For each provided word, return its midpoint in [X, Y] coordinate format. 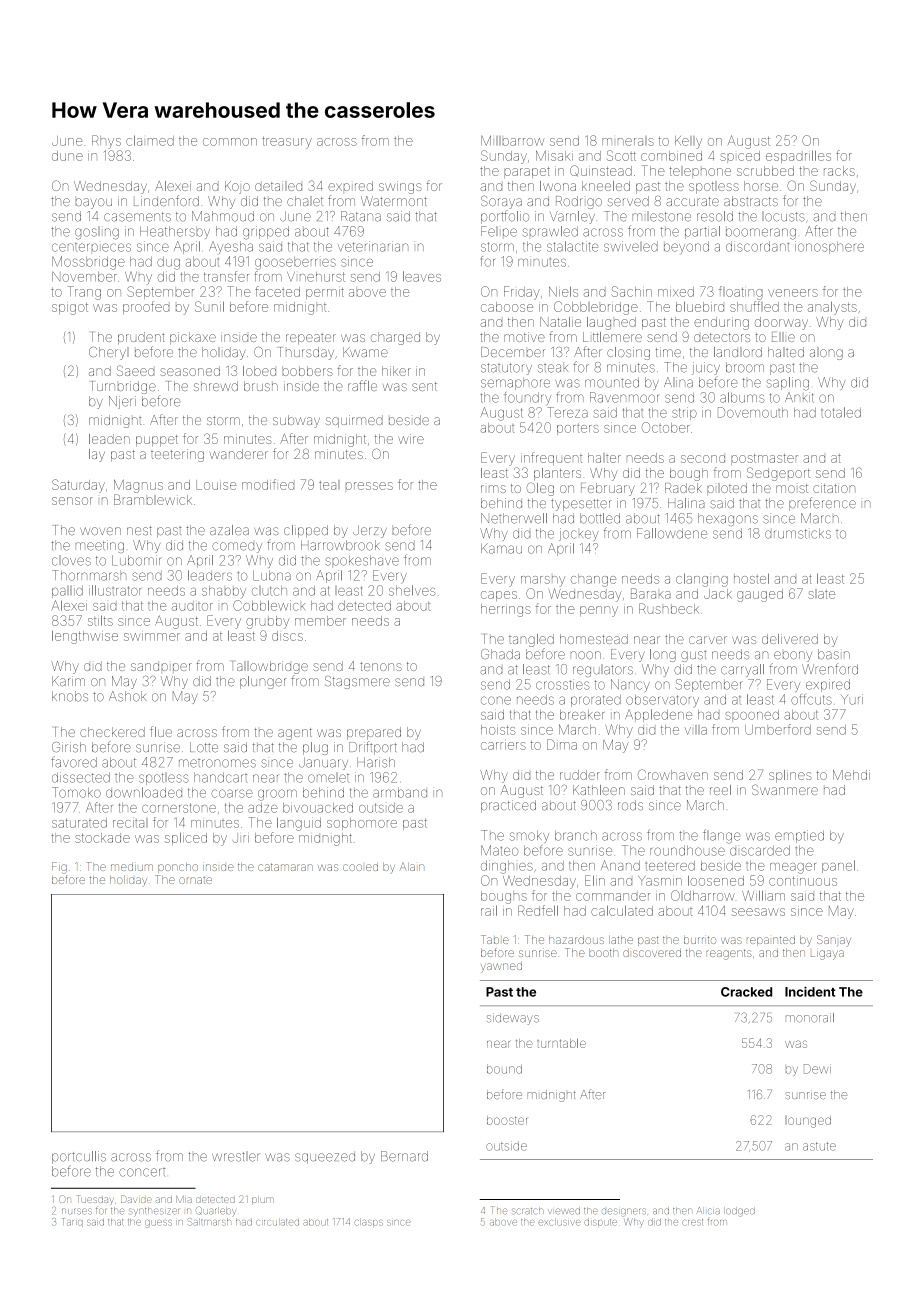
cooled [360, 867]
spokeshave [362, 560]
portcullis [79, 1157]
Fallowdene [672, 533]
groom [277, 795]
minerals [628, 141]
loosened [716, 880]
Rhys [106, 142]
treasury [287, 143]
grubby [267, 622]
